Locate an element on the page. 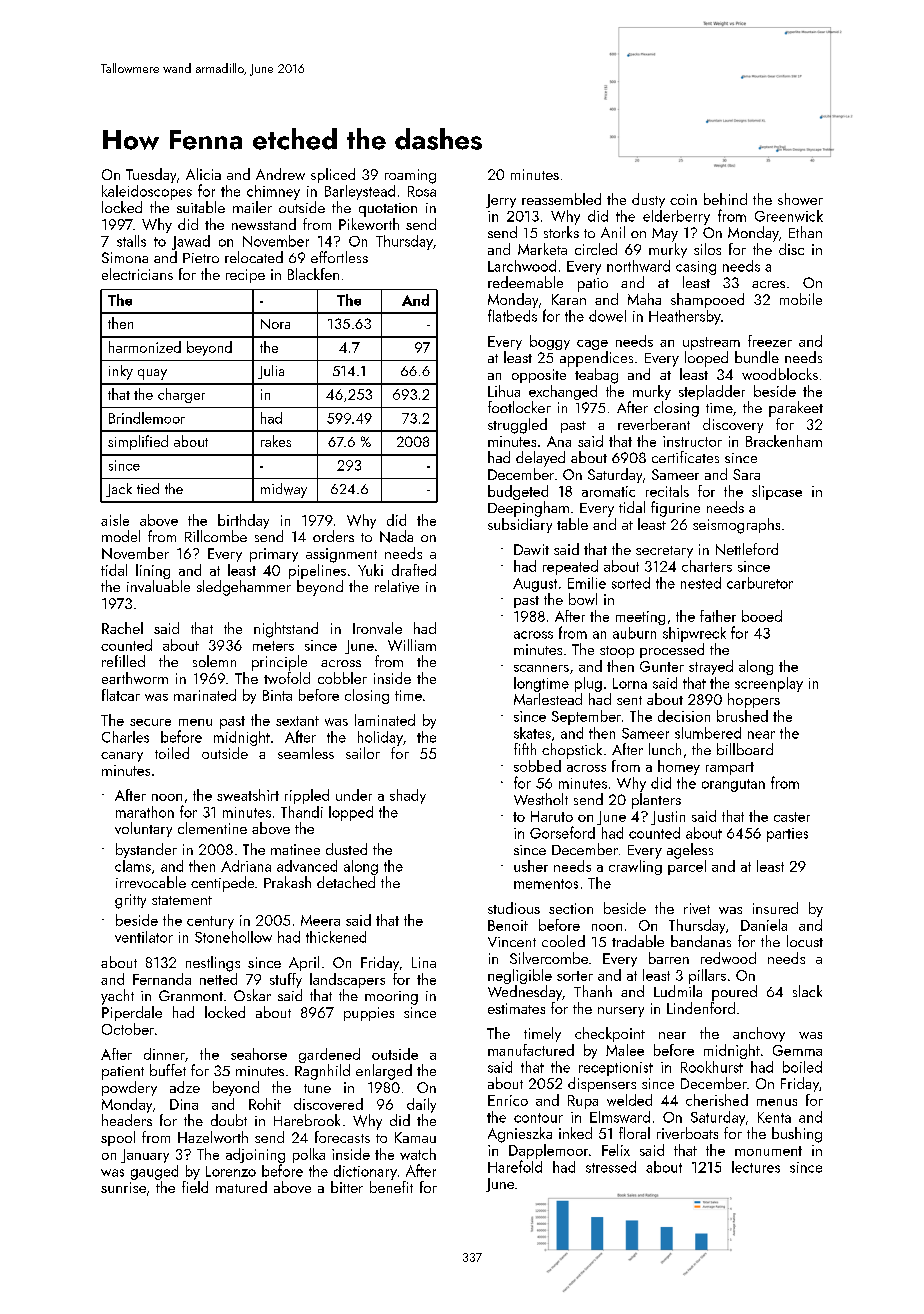  spliced is located at coordinates (333, 175).
